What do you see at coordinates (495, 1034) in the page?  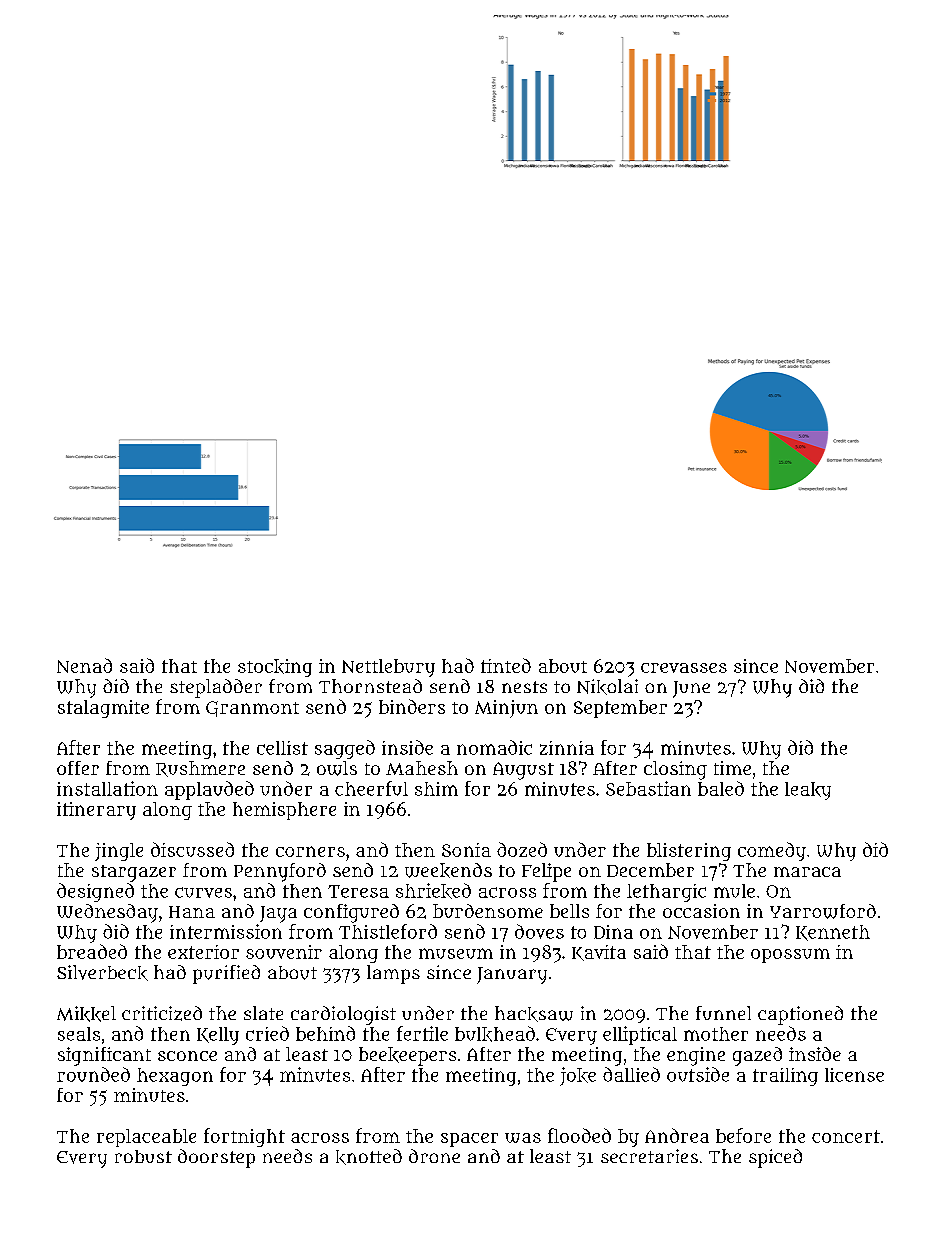 I see `bulkhead` at bounding box center [495, 1034].
